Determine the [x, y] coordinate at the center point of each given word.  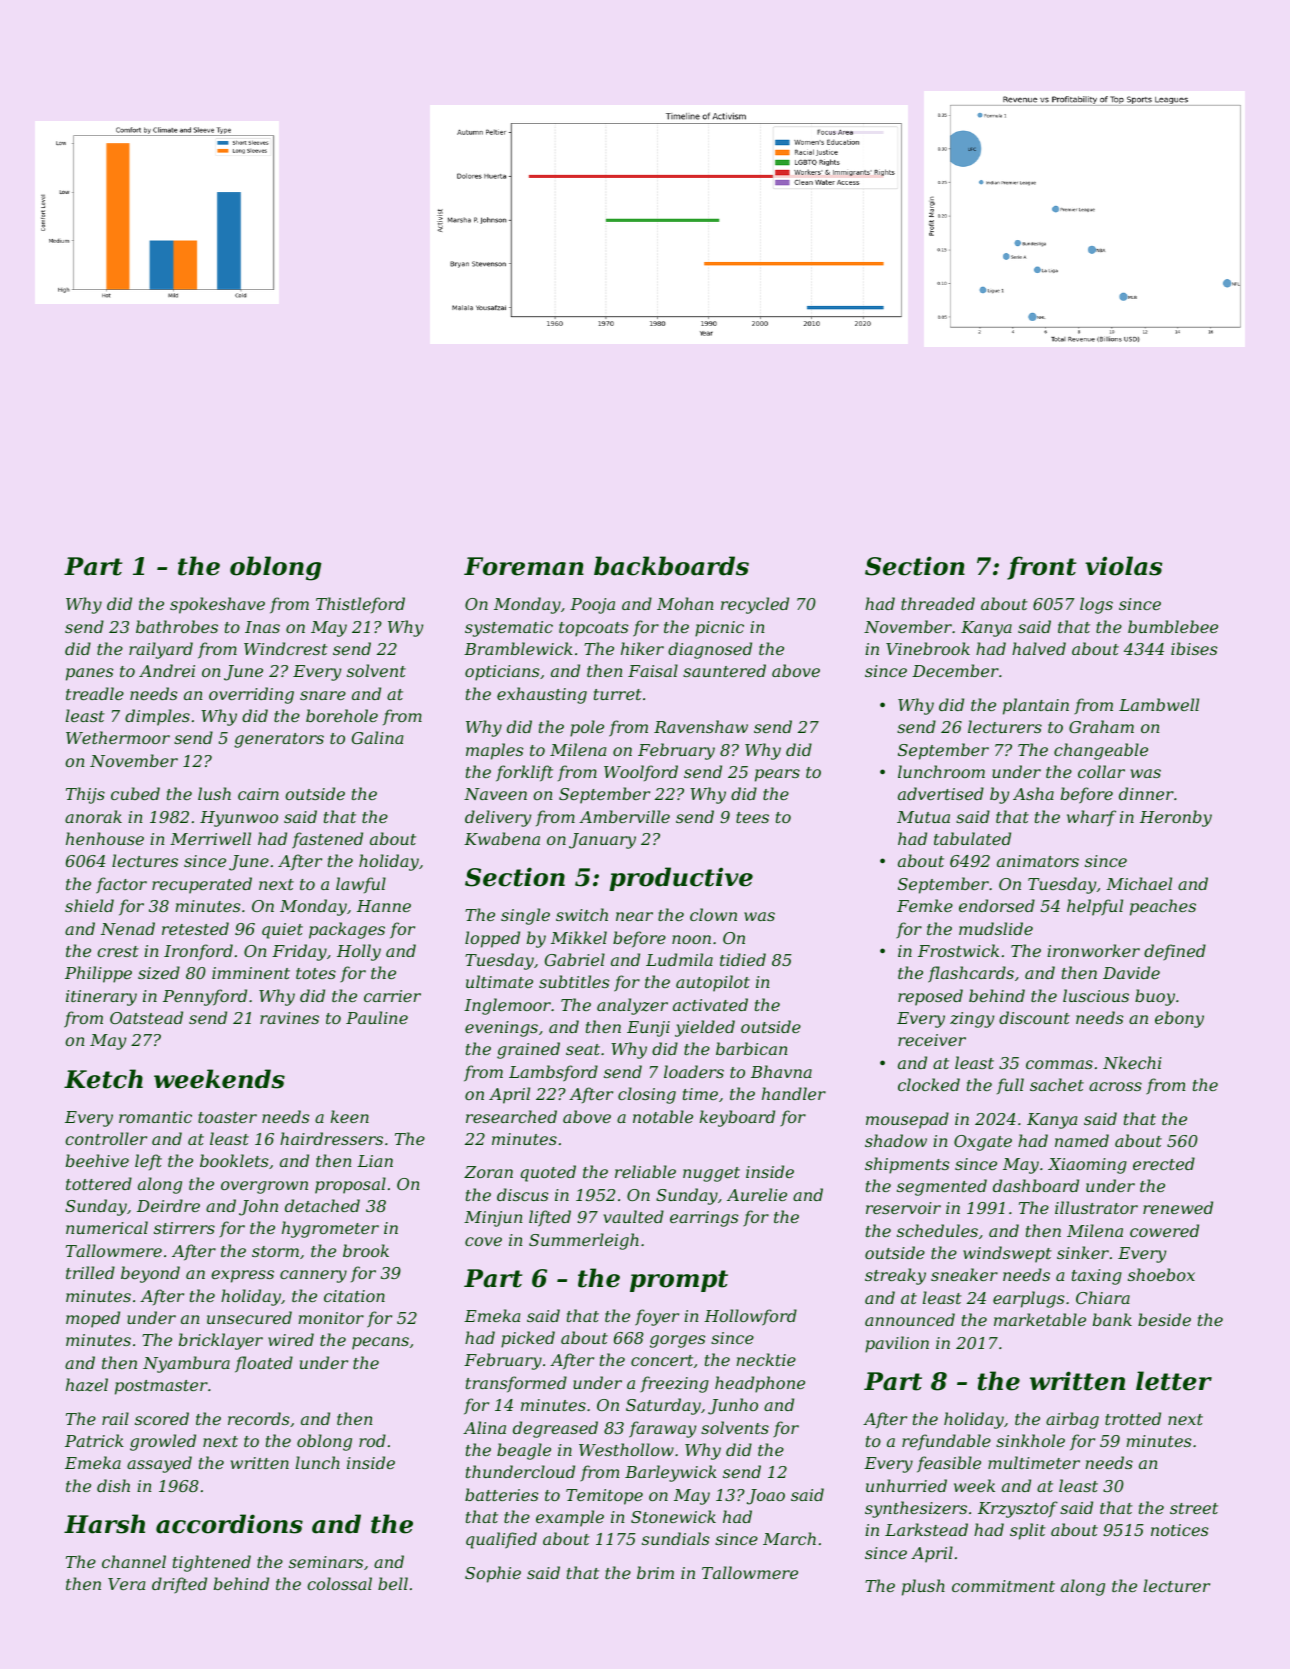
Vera [126, 1584]
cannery [313, 1276]
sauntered [724, 670]
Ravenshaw [701, 726]
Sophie [493, 1574]
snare [323, 695]
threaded [938, 603]
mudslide [996, 928]
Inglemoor [507, 1006]
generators [279, 740]
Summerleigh [584, 1241]
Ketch [103, 1079]
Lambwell [1159, 704]
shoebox [1161, 1274]
